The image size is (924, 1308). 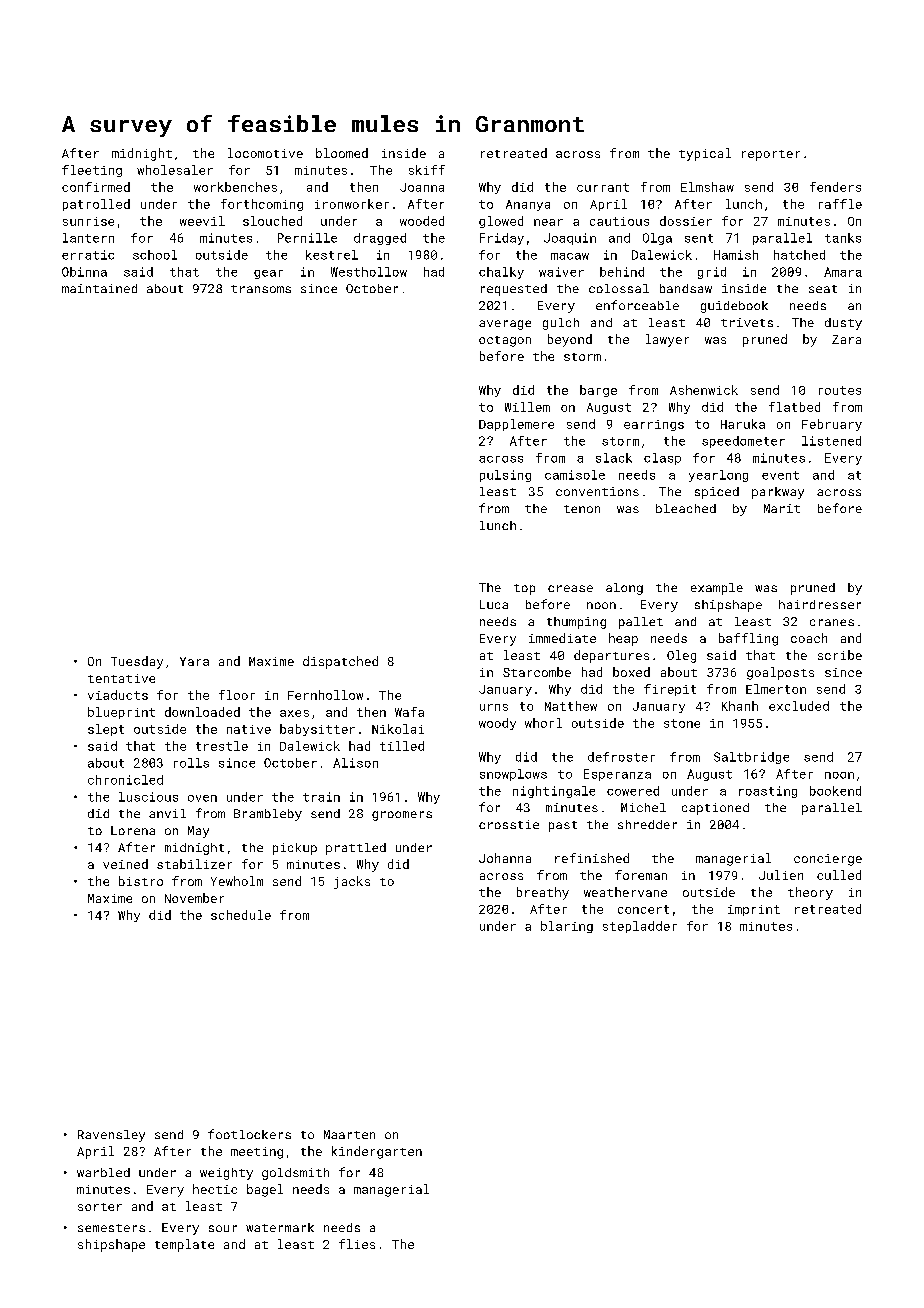 I want to click on fleeting, so click(x=92, y=171).
